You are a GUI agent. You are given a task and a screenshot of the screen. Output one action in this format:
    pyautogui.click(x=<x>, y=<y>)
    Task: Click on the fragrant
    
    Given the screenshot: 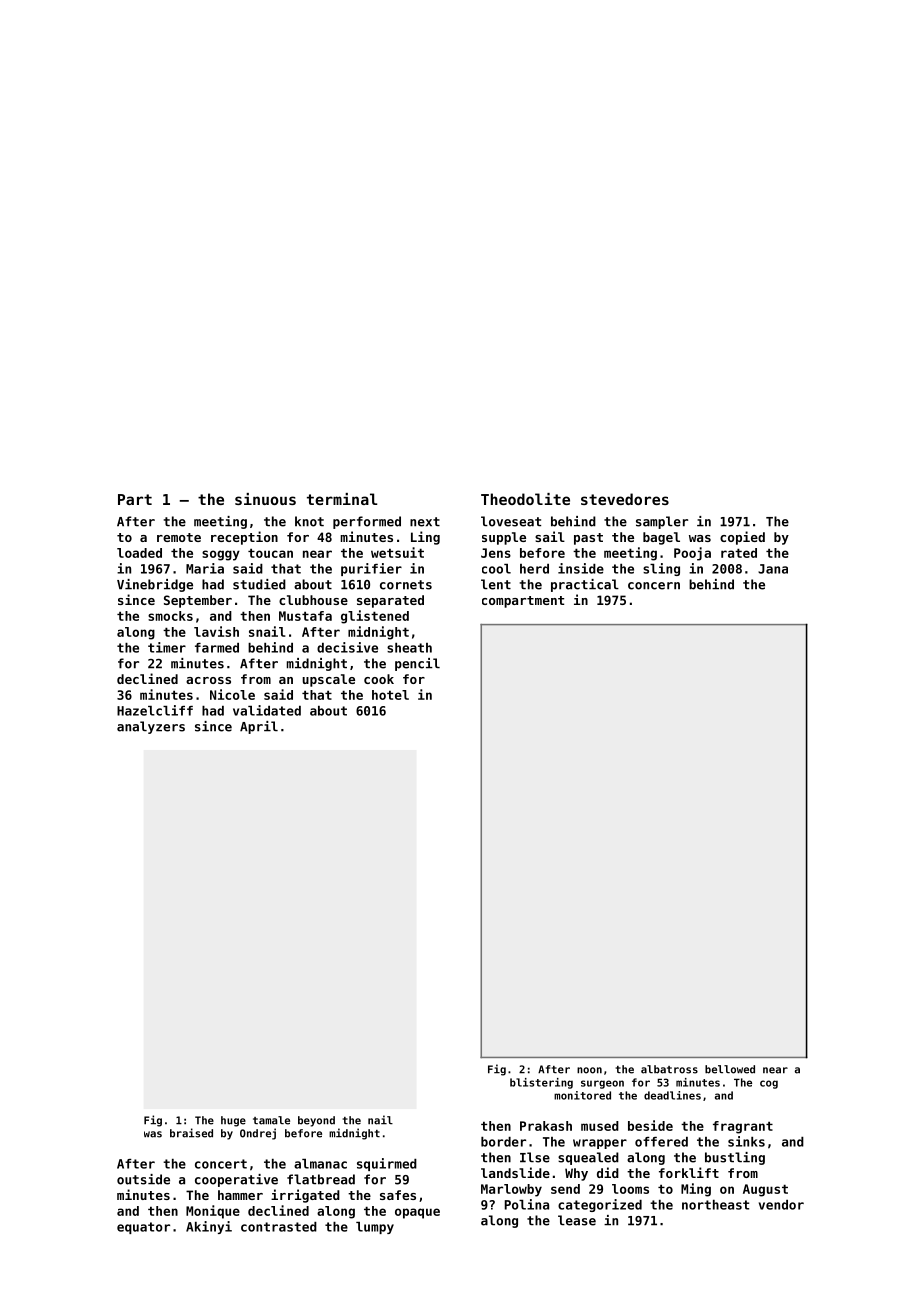 What is the action you would take?
    pyautogui.click(x=743, y=1127)
